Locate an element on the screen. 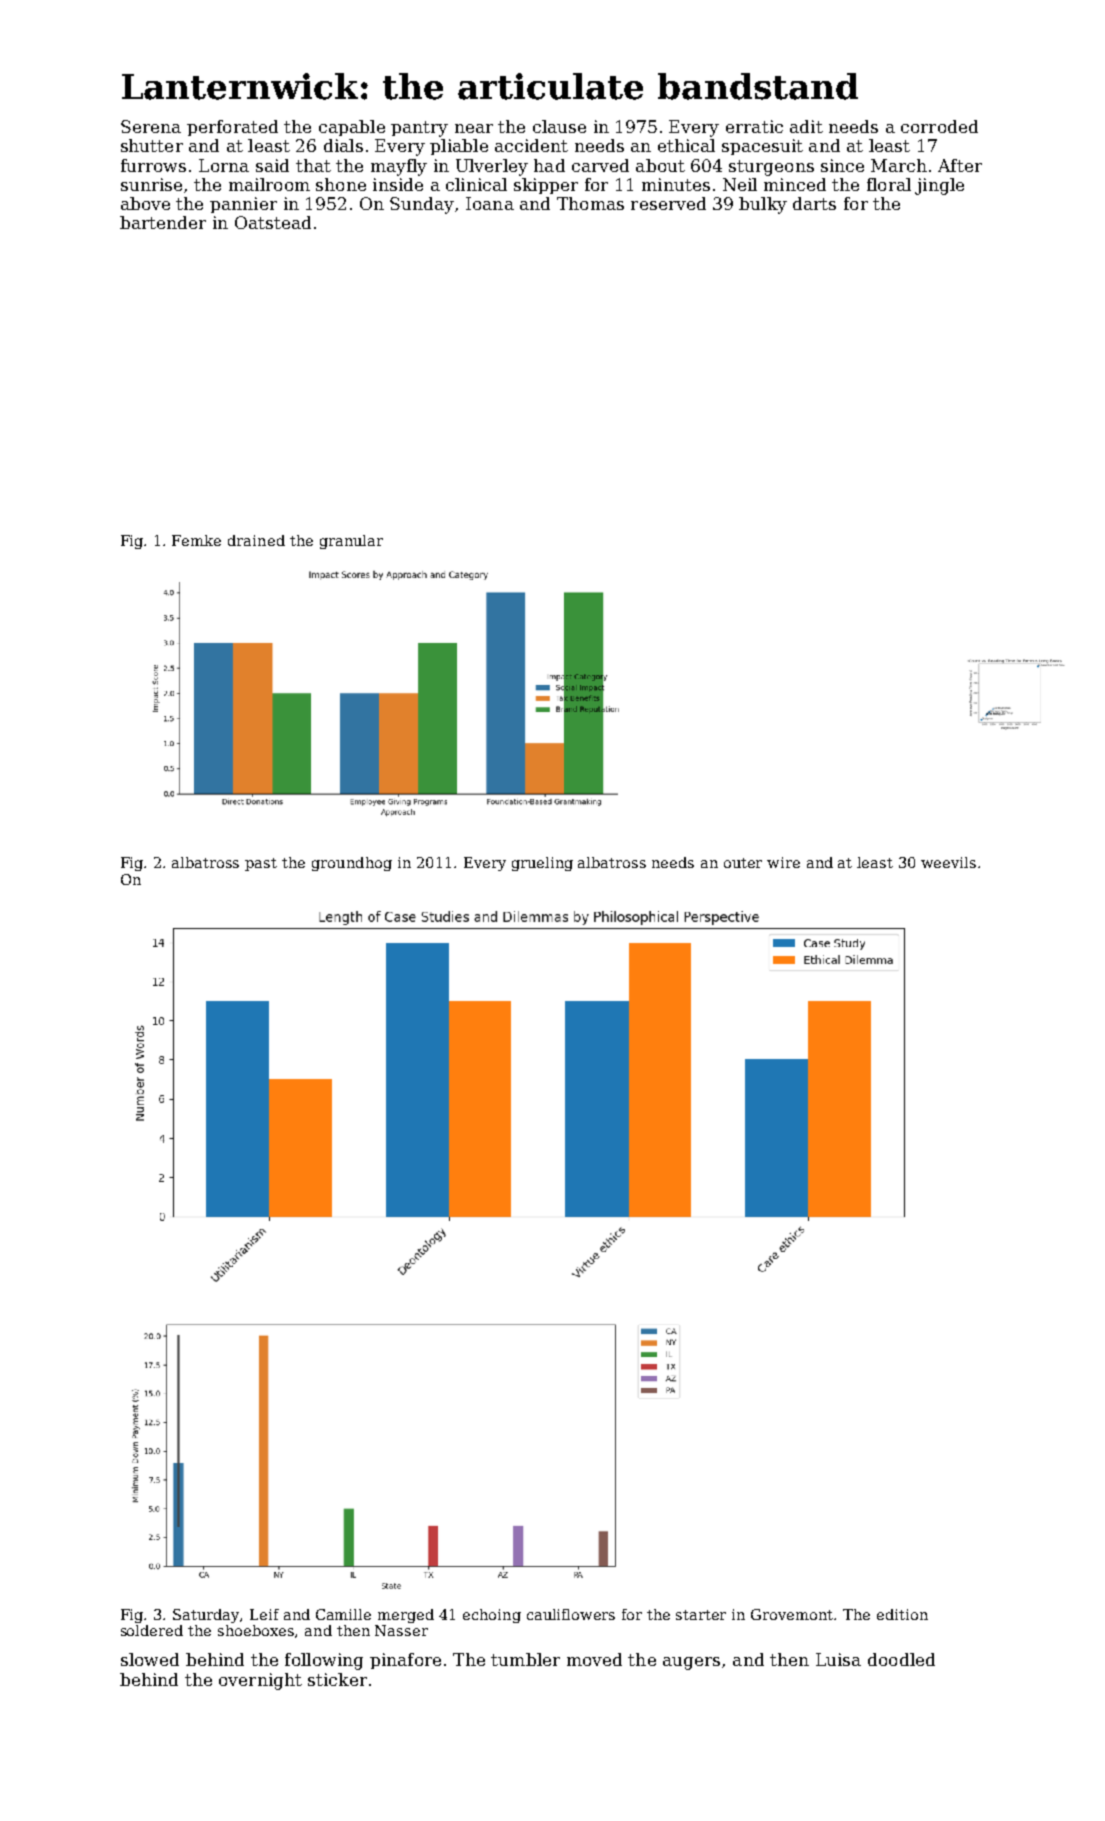 The image size is (1105, 1821). Thomas is located at coordinates (590, 203).
